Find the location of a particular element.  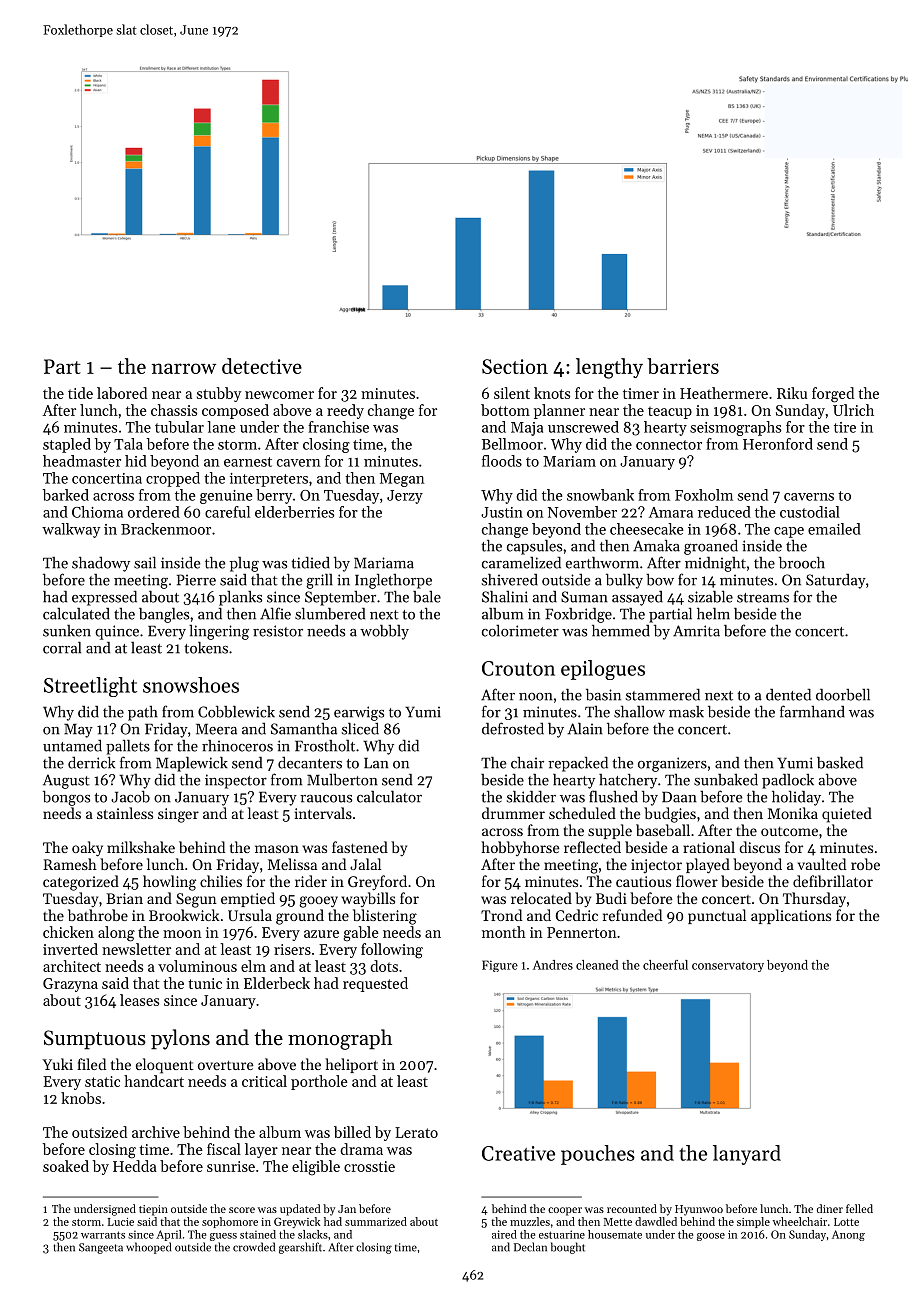

sunbaked is located at coordinates (726, 779).
